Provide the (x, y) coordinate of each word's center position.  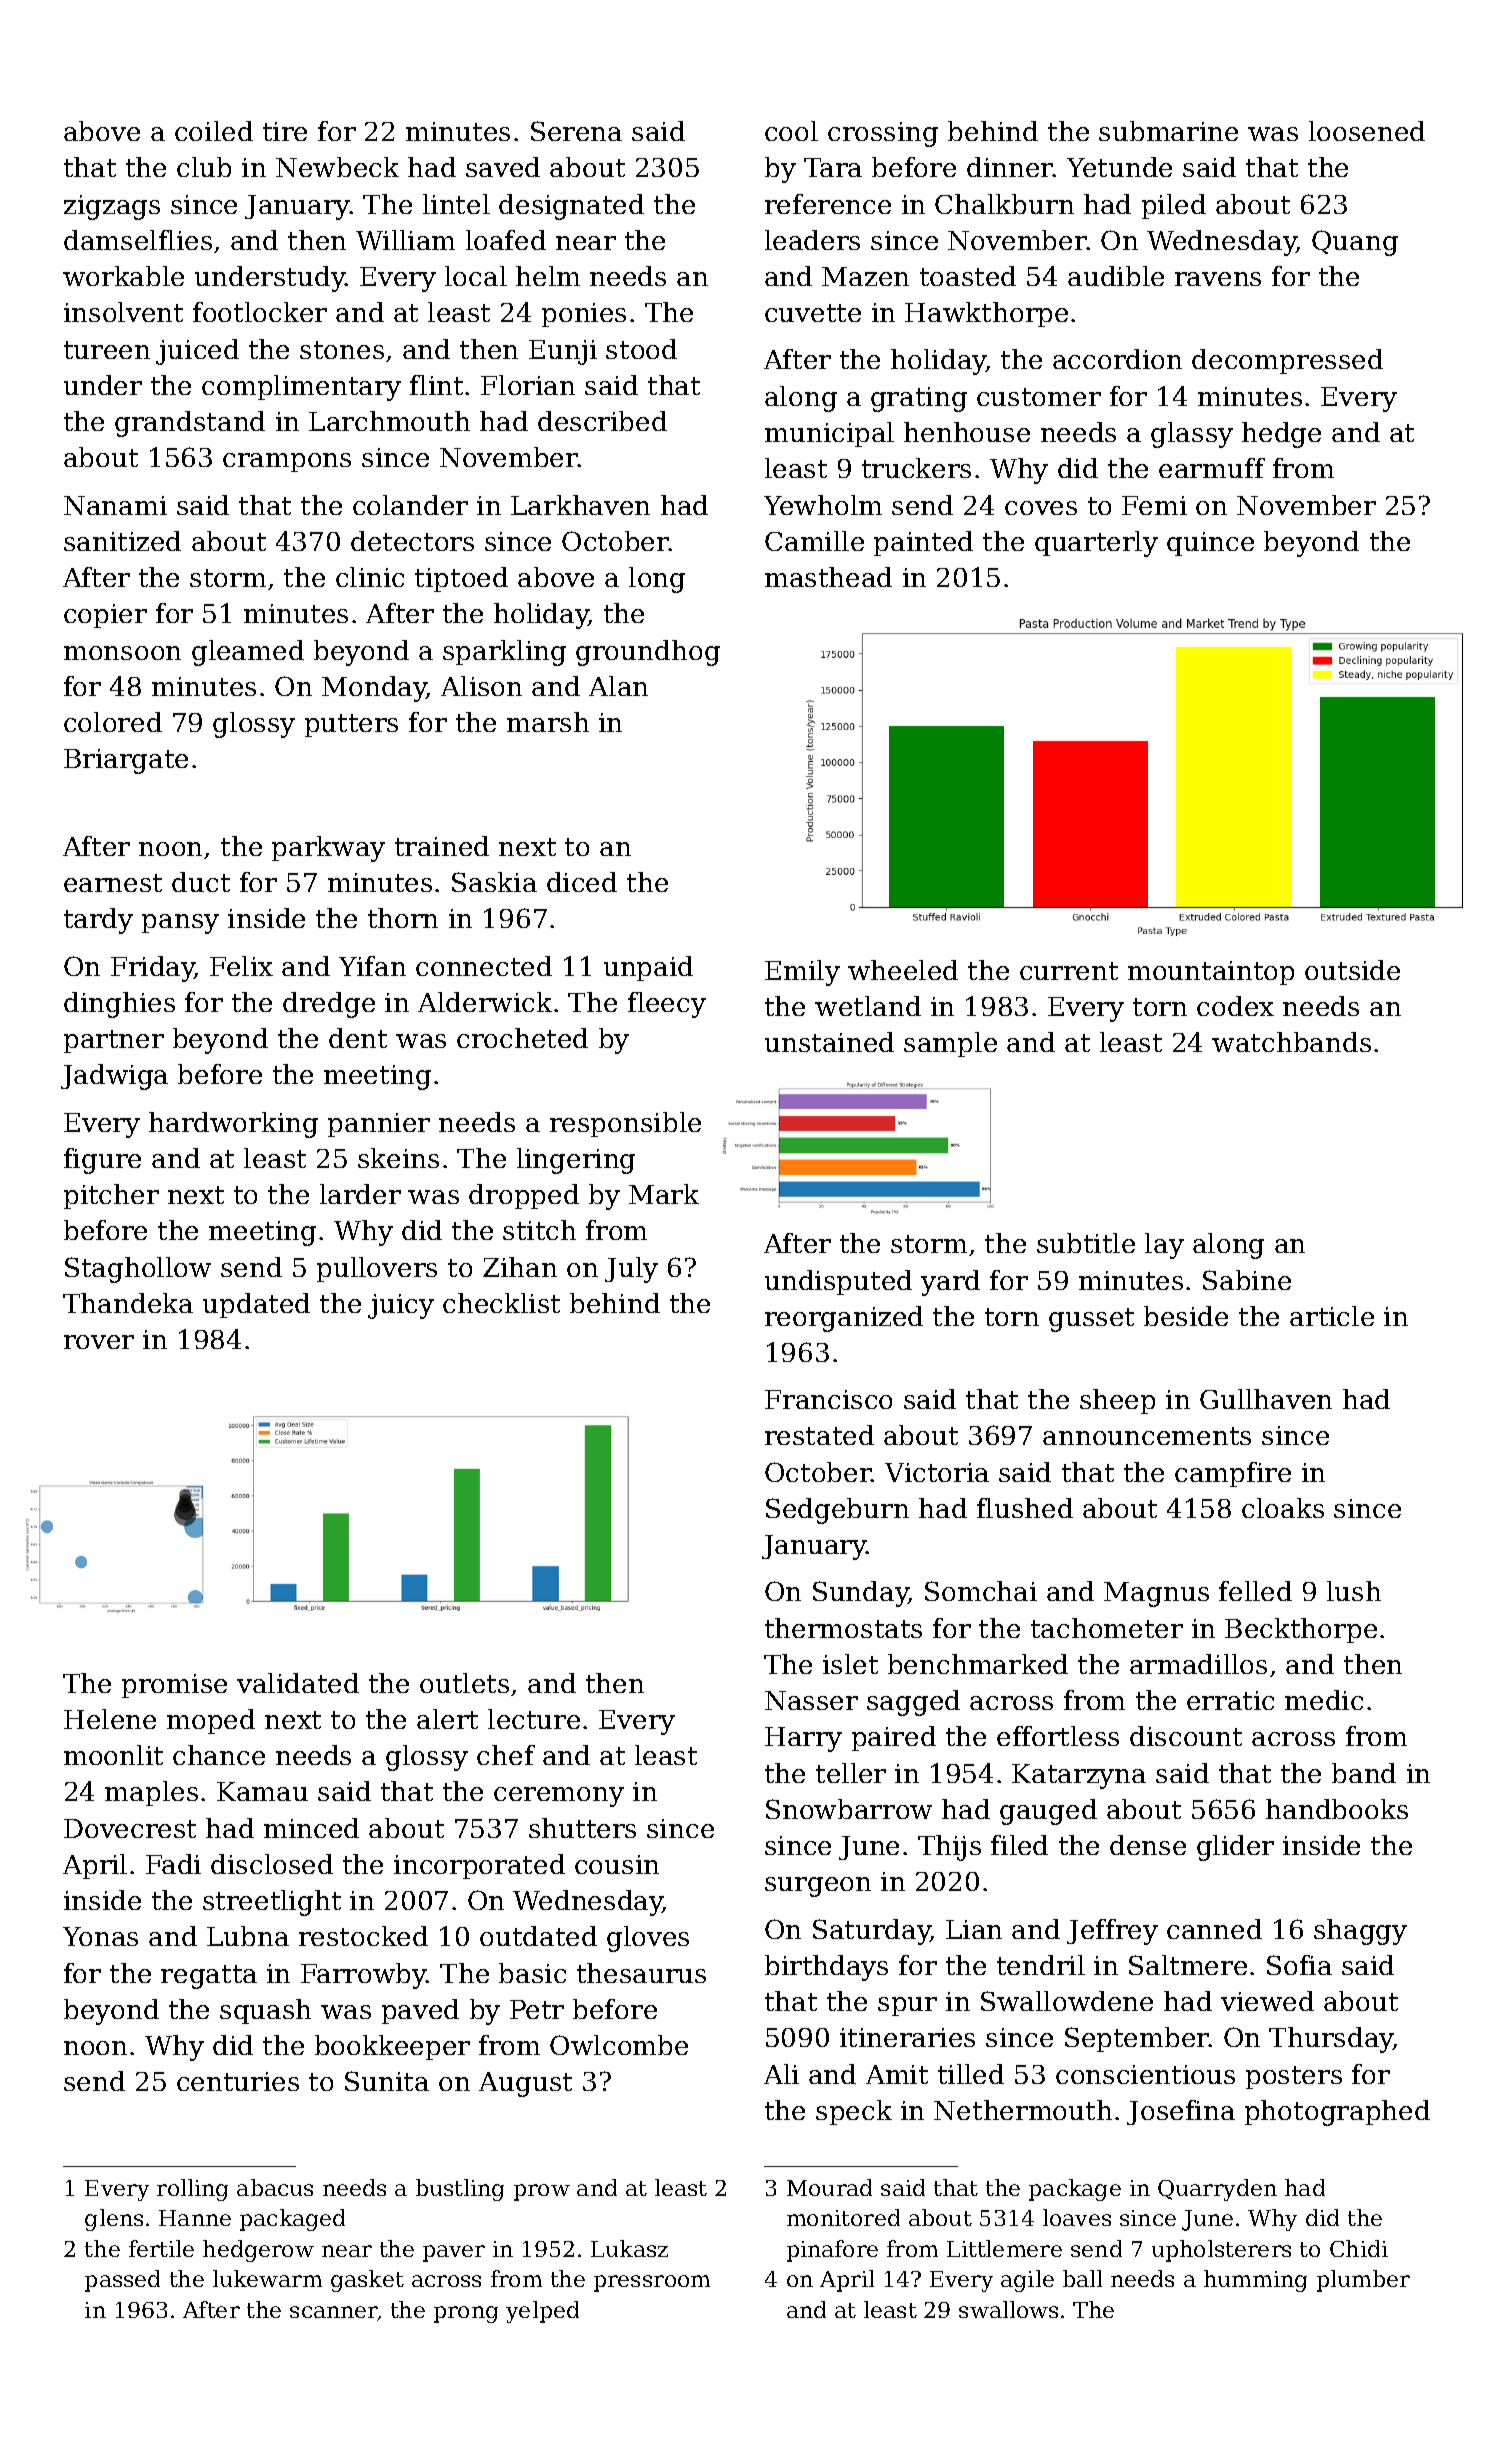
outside (1352, 970)
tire (285, 131)
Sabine (1247, 1280)
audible (1116, 276)
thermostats (843, 1628)
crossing (883, 134)
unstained (829, 1042)
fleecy (667, 1005)
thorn (403, 918)
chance (219, 1755)
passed (122, 2281)
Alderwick (485, 1002)
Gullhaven (1266, 1399)
